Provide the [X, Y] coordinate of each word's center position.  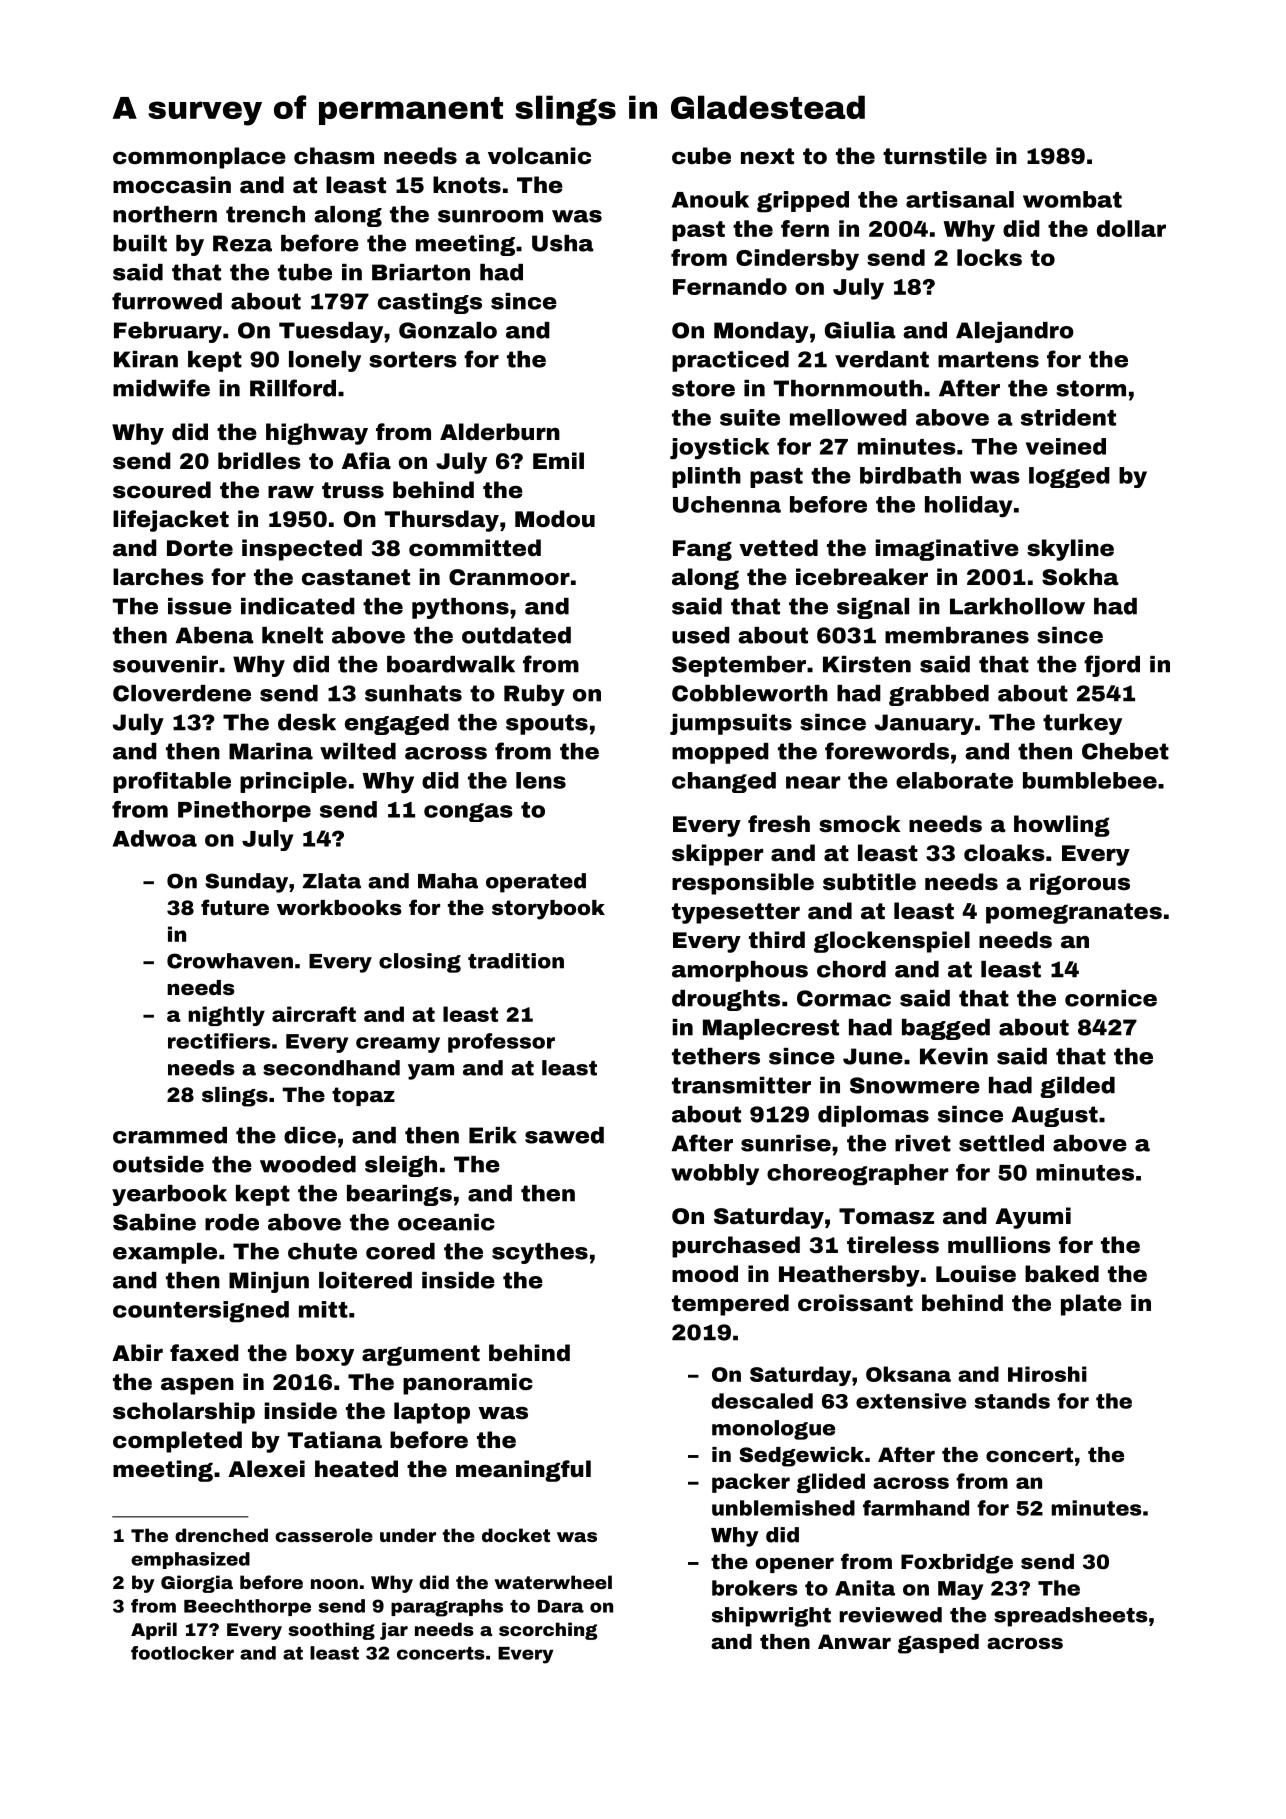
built [140, 243]
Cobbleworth [750, 693]
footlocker [182, 1653]
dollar [1131, 228]
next [767, 156]
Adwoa [155, 838]
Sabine [154, 1222]
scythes [540, 1253]
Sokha [1080, 576]
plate [1091, 1305]
